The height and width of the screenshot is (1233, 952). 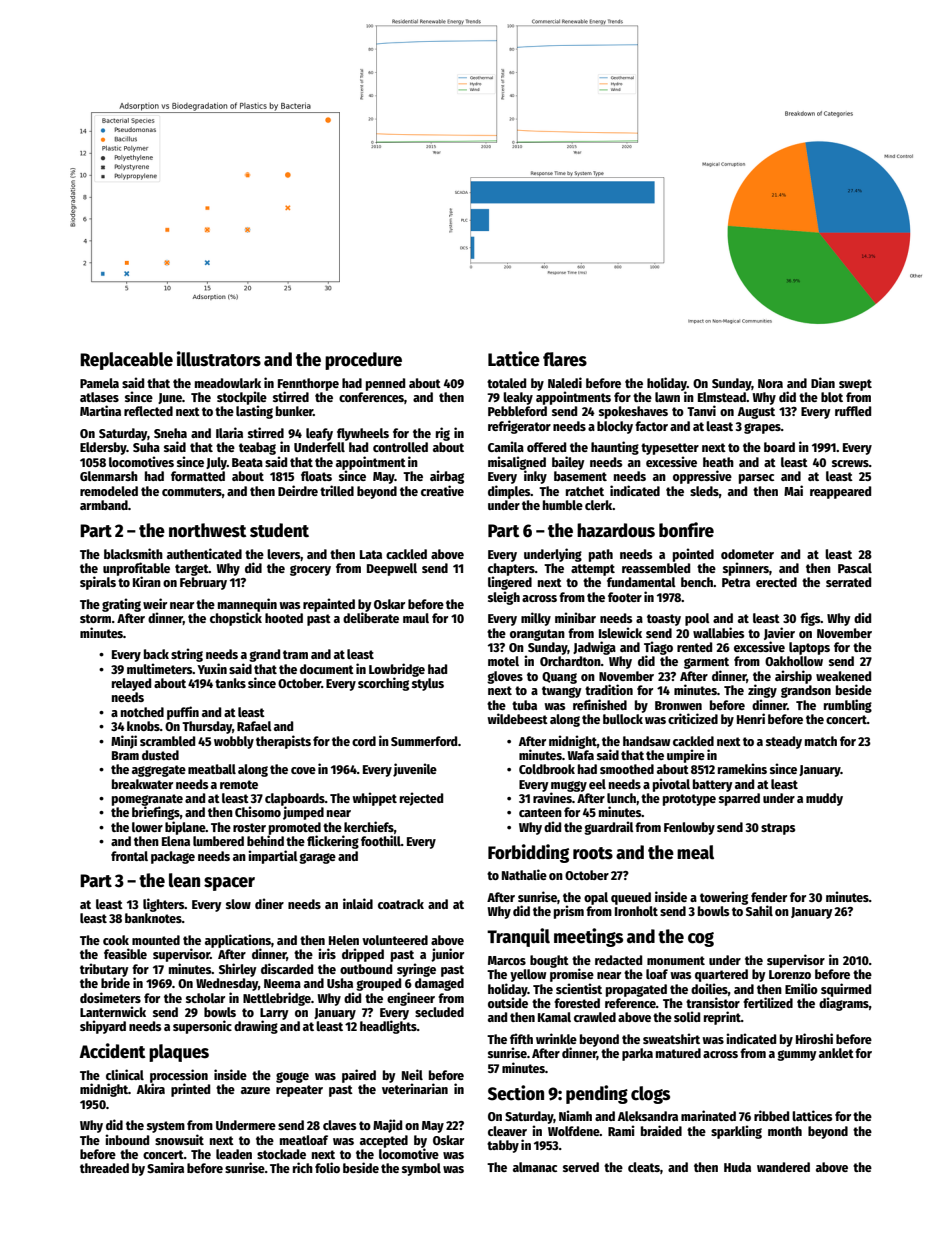 I want to click on procedure, so click(x=363, y=361).
